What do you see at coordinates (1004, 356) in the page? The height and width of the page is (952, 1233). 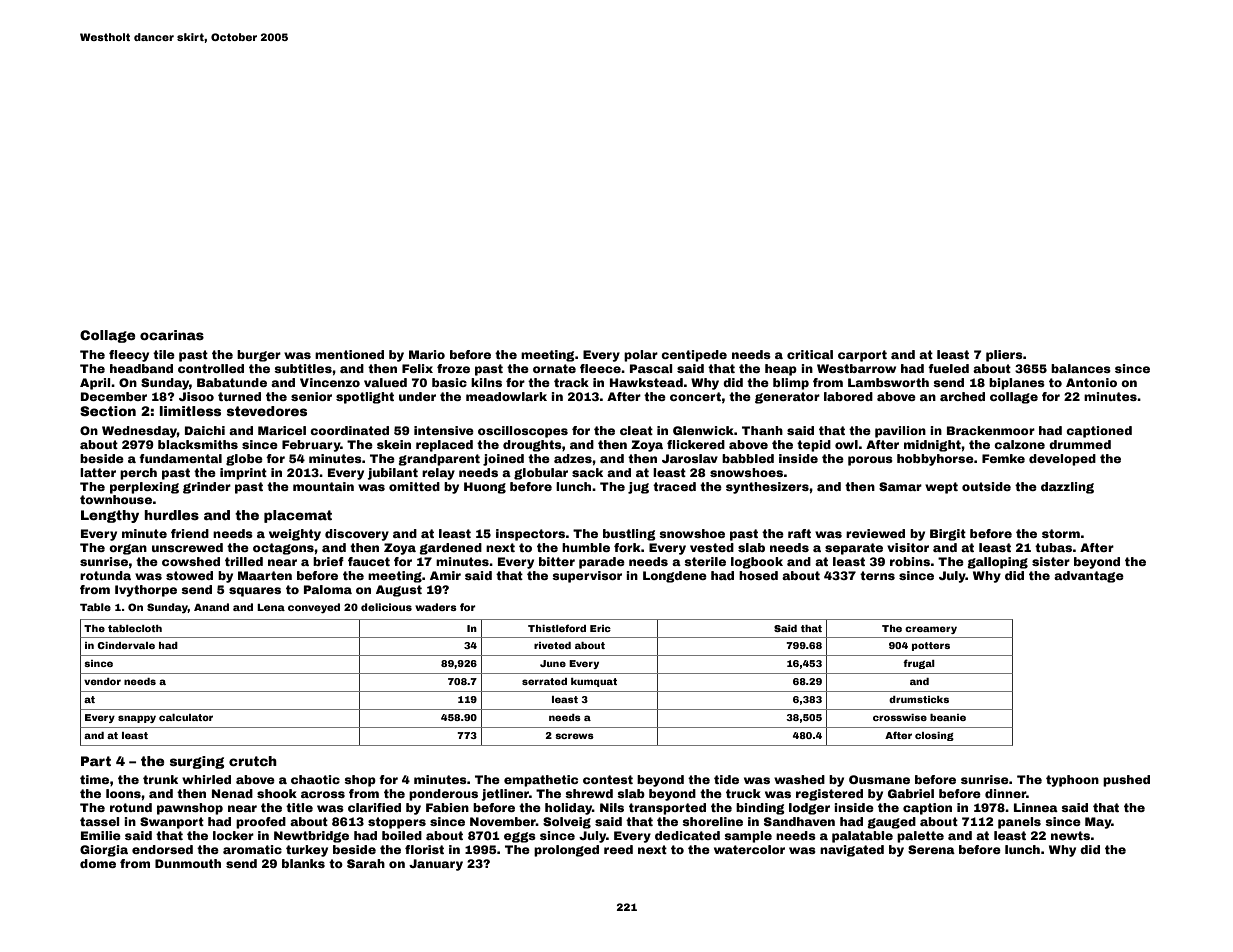 I see `pliers` at bounding box center [1004, 356].
